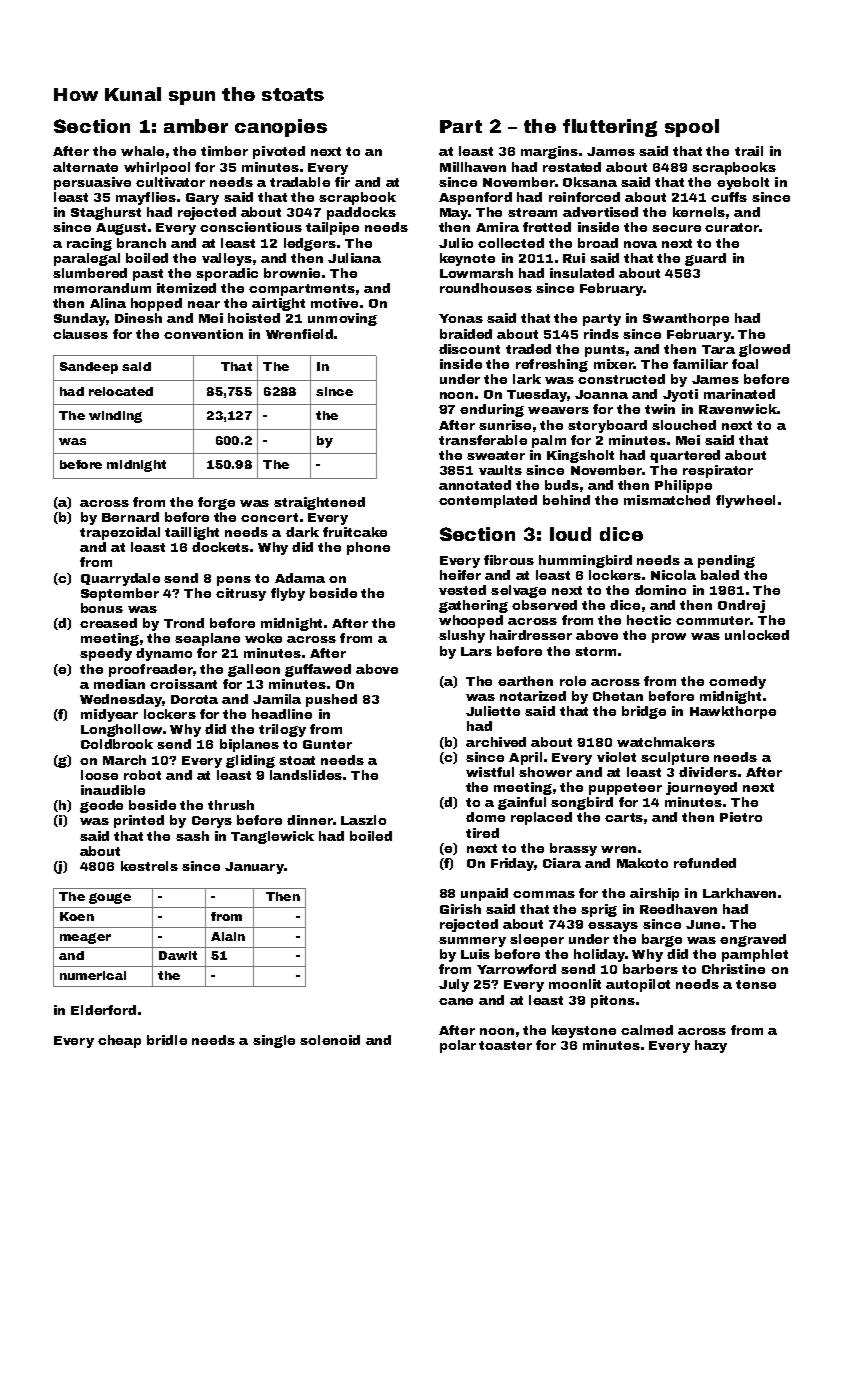 This screenshot has height=1400, width=849. Describe the element at coordinates (204, 304) in the screenshot. I see `near` at that location.
